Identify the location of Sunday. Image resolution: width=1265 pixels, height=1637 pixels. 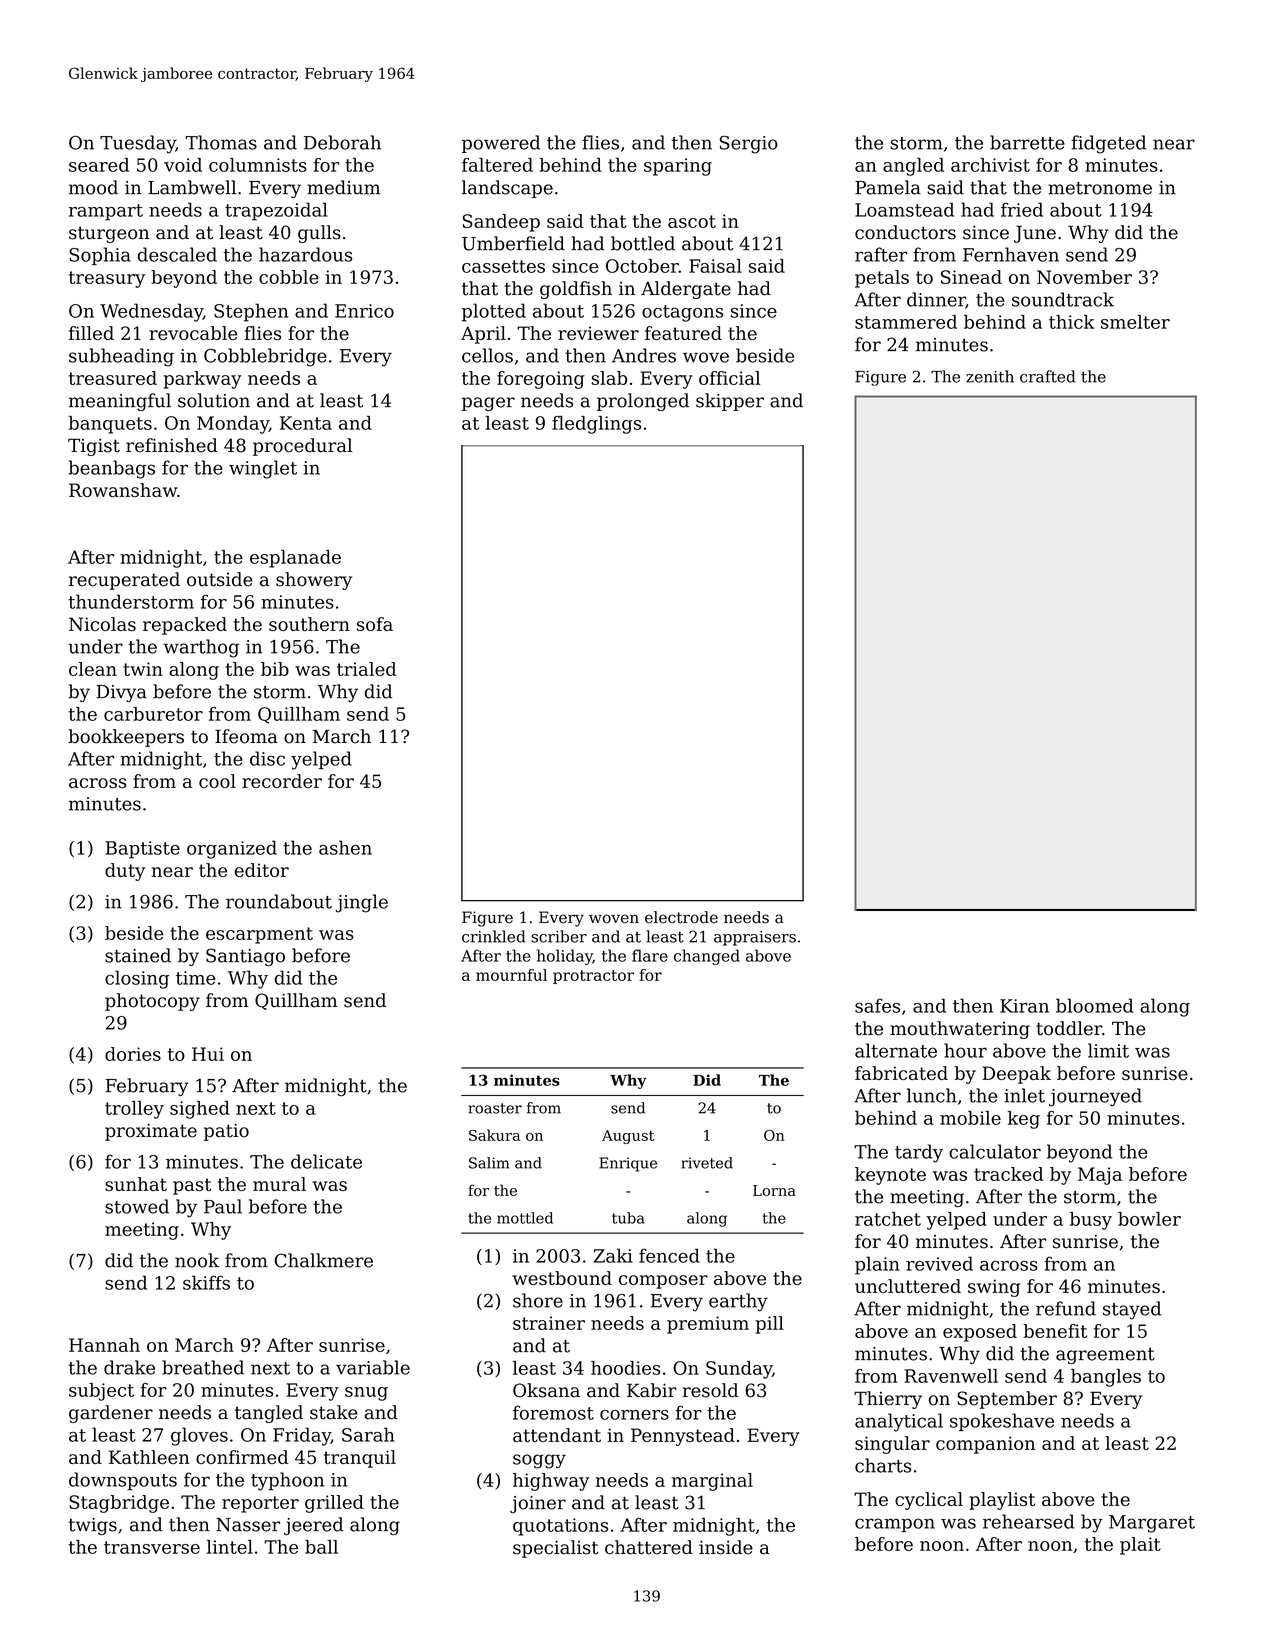
(739, 1370).
